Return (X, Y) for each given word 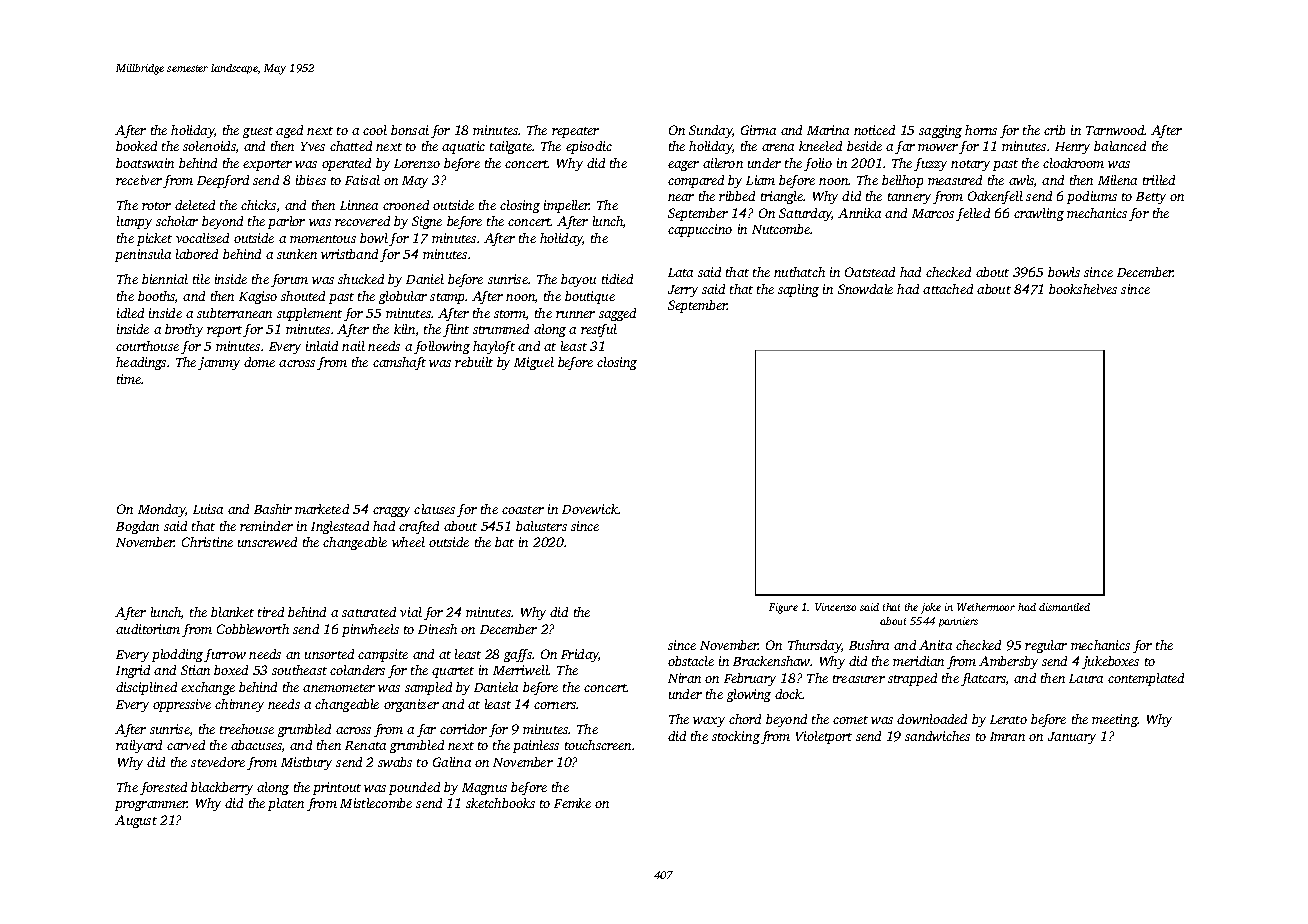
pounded (414, 788)
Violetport (824, 737)
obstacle (691, 661)
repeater (575, 132)
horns (981, 130)
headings (141, 363)
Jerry (683, 291)
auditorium (148, 629)
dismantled (1064, 607)
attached (948, 289)
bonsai (410, 130)
